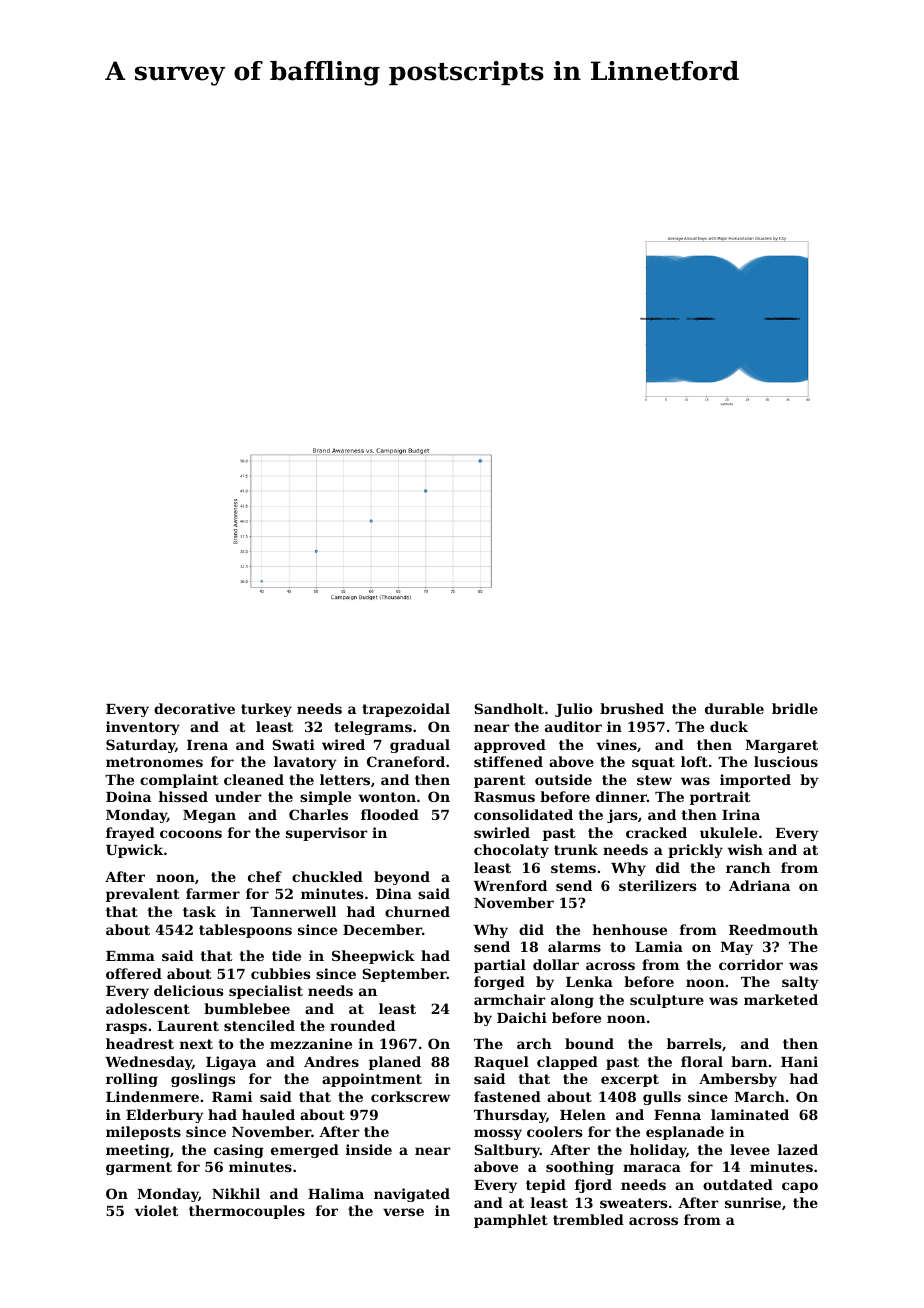  I want to click on jars, so click(622, 816).
